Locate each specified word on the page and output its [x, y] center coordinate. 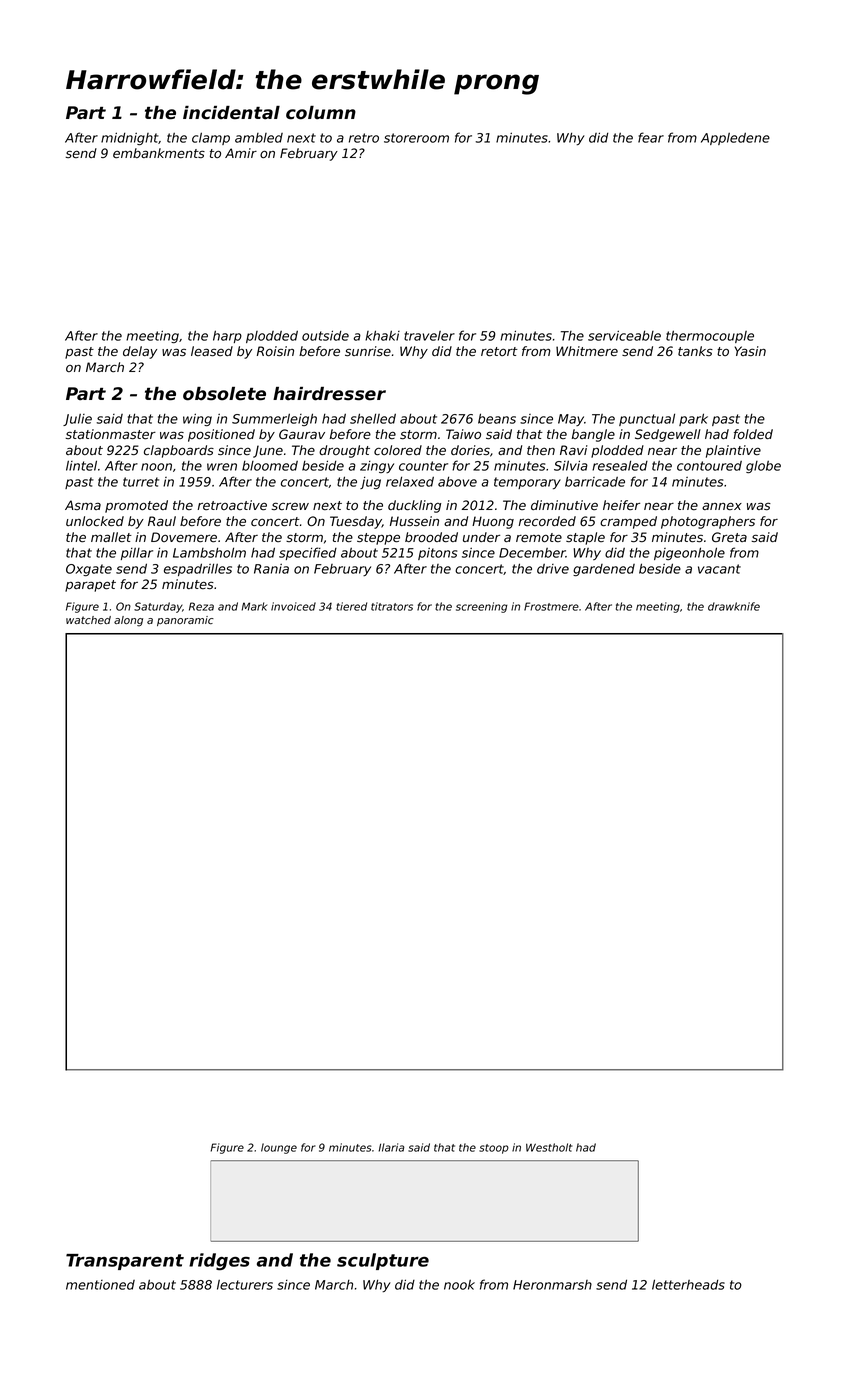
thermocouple [710, 336]
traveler [429, 336]
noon [156, 467]
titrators [392, 606]
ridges [219, 1262]
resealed [620, 465]
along [128, 621]
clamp [211, 138]
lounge [279, 1148]
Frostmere [551, 606]
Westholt [549, 1147]
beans [497, 418]
